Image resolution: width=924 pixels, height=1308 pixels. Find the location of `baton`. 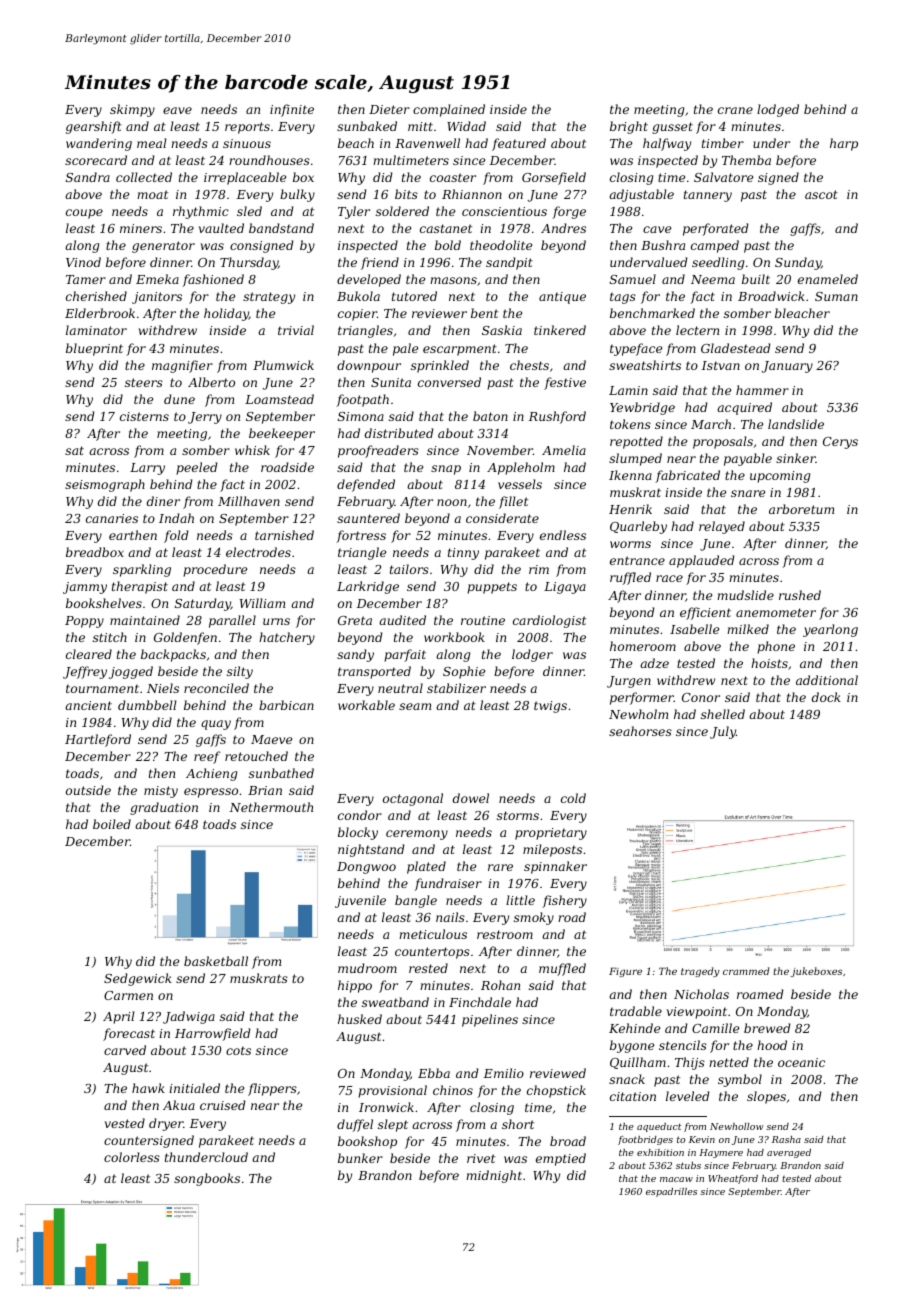

baton is located at coordinates (490, 416).
